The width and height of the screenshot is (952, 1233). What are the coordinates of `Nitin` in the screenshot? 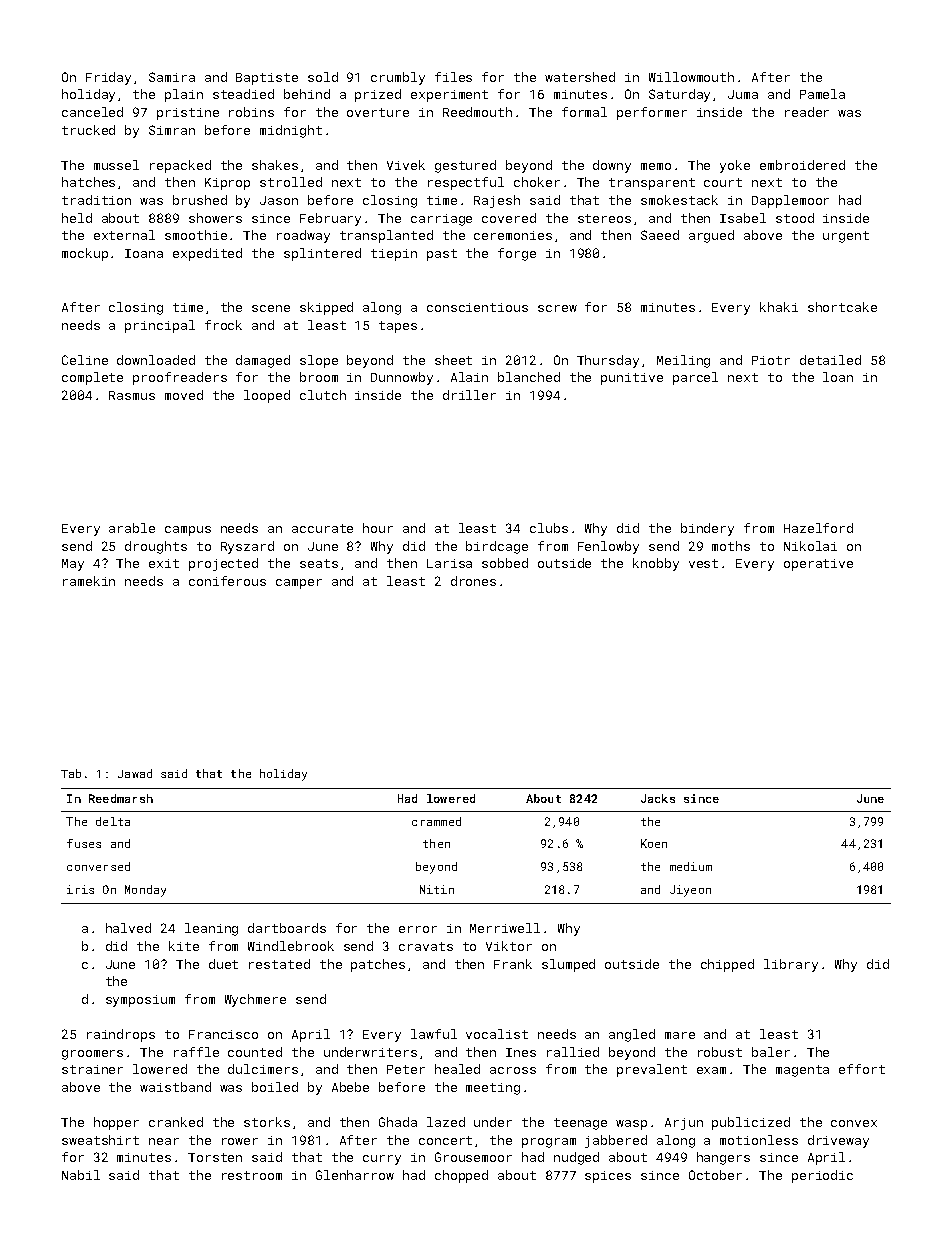 It's located at (437, 889).
